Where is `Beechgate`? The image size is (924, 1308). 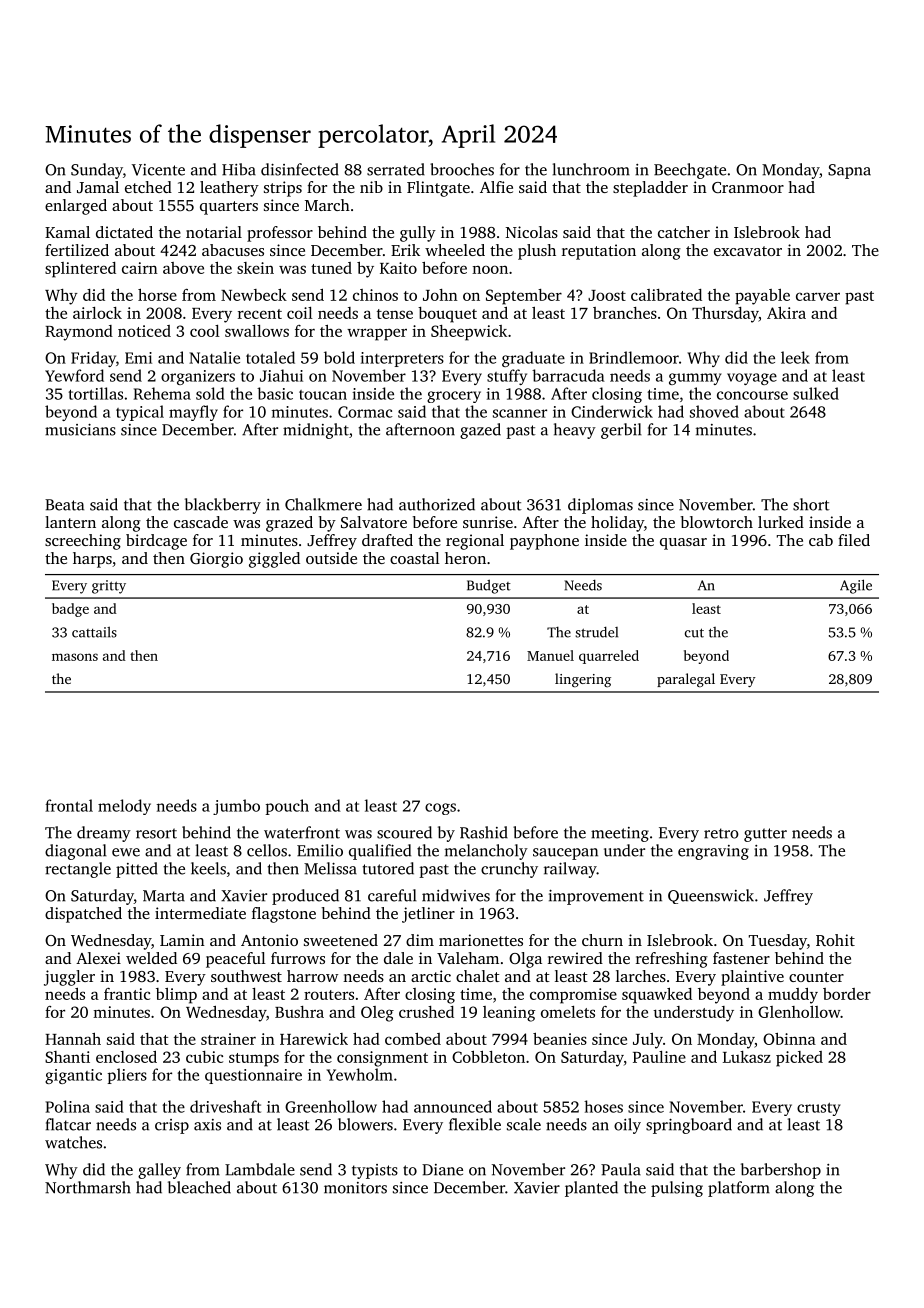 Beechgate is located at coordinates (690, 171).
